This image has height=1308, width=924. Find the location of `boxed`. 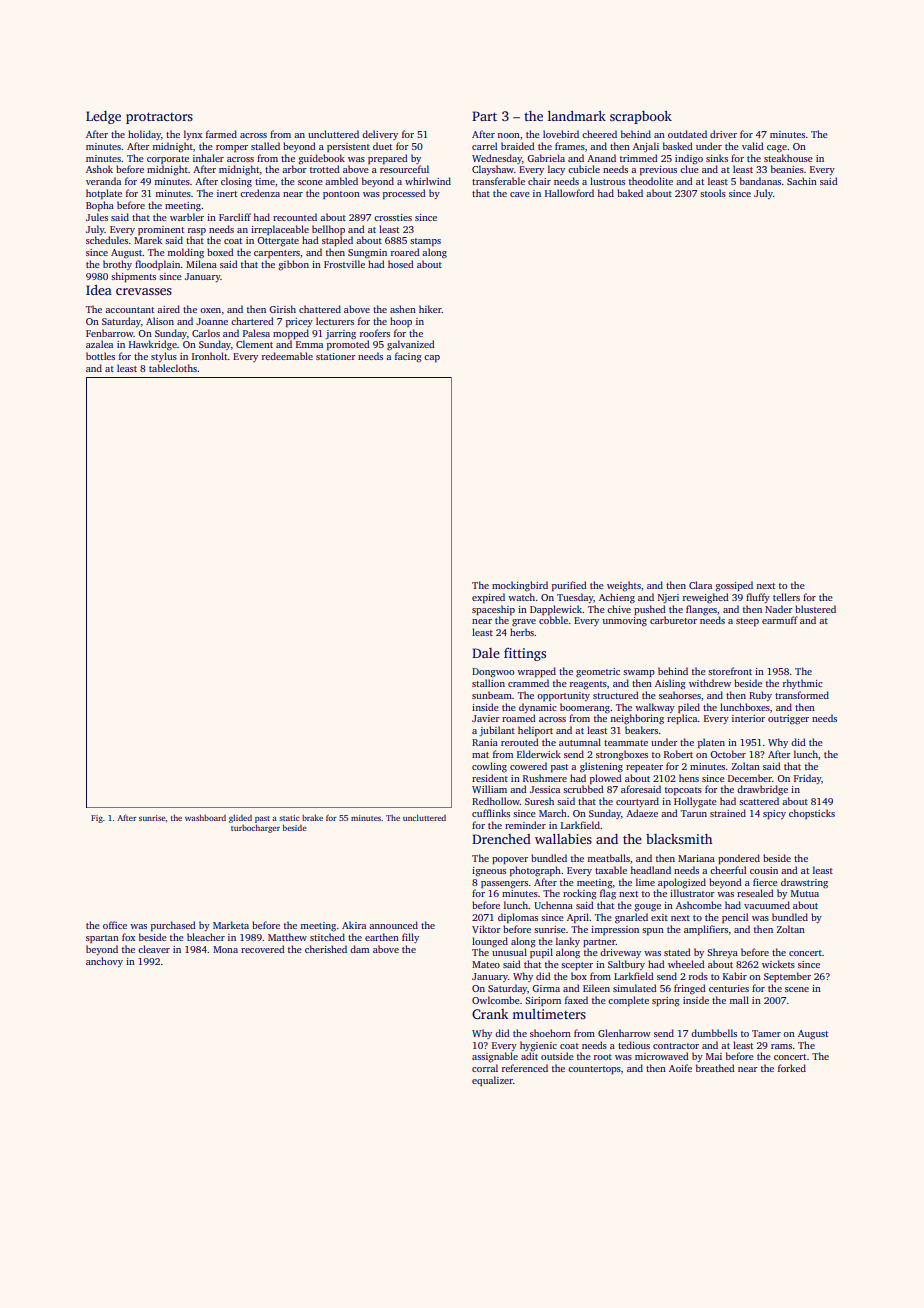

boxed is located at coordinates (220, 252).
